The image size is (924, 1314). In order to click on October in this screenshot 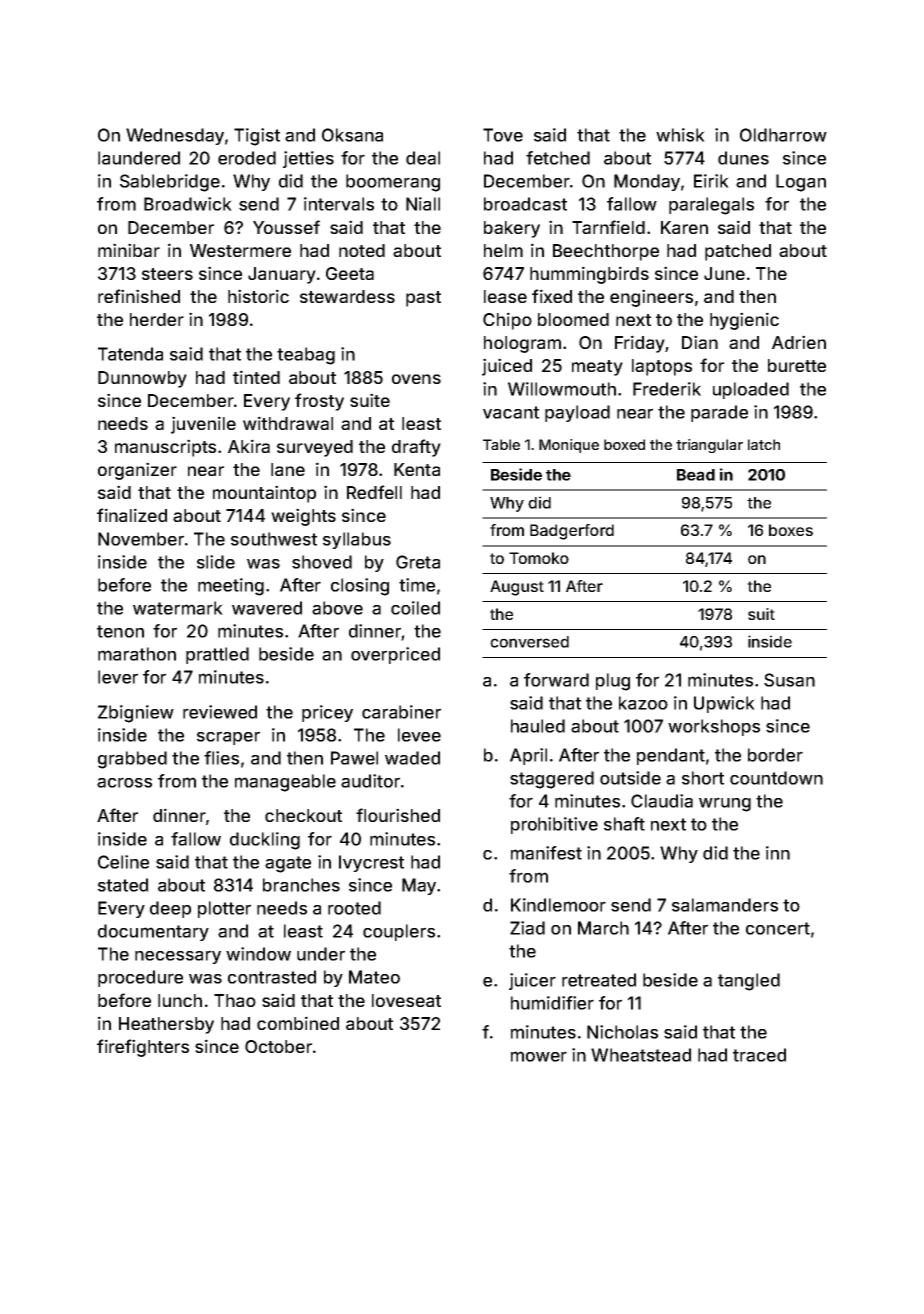, I will do `click(278, 1046)`.
